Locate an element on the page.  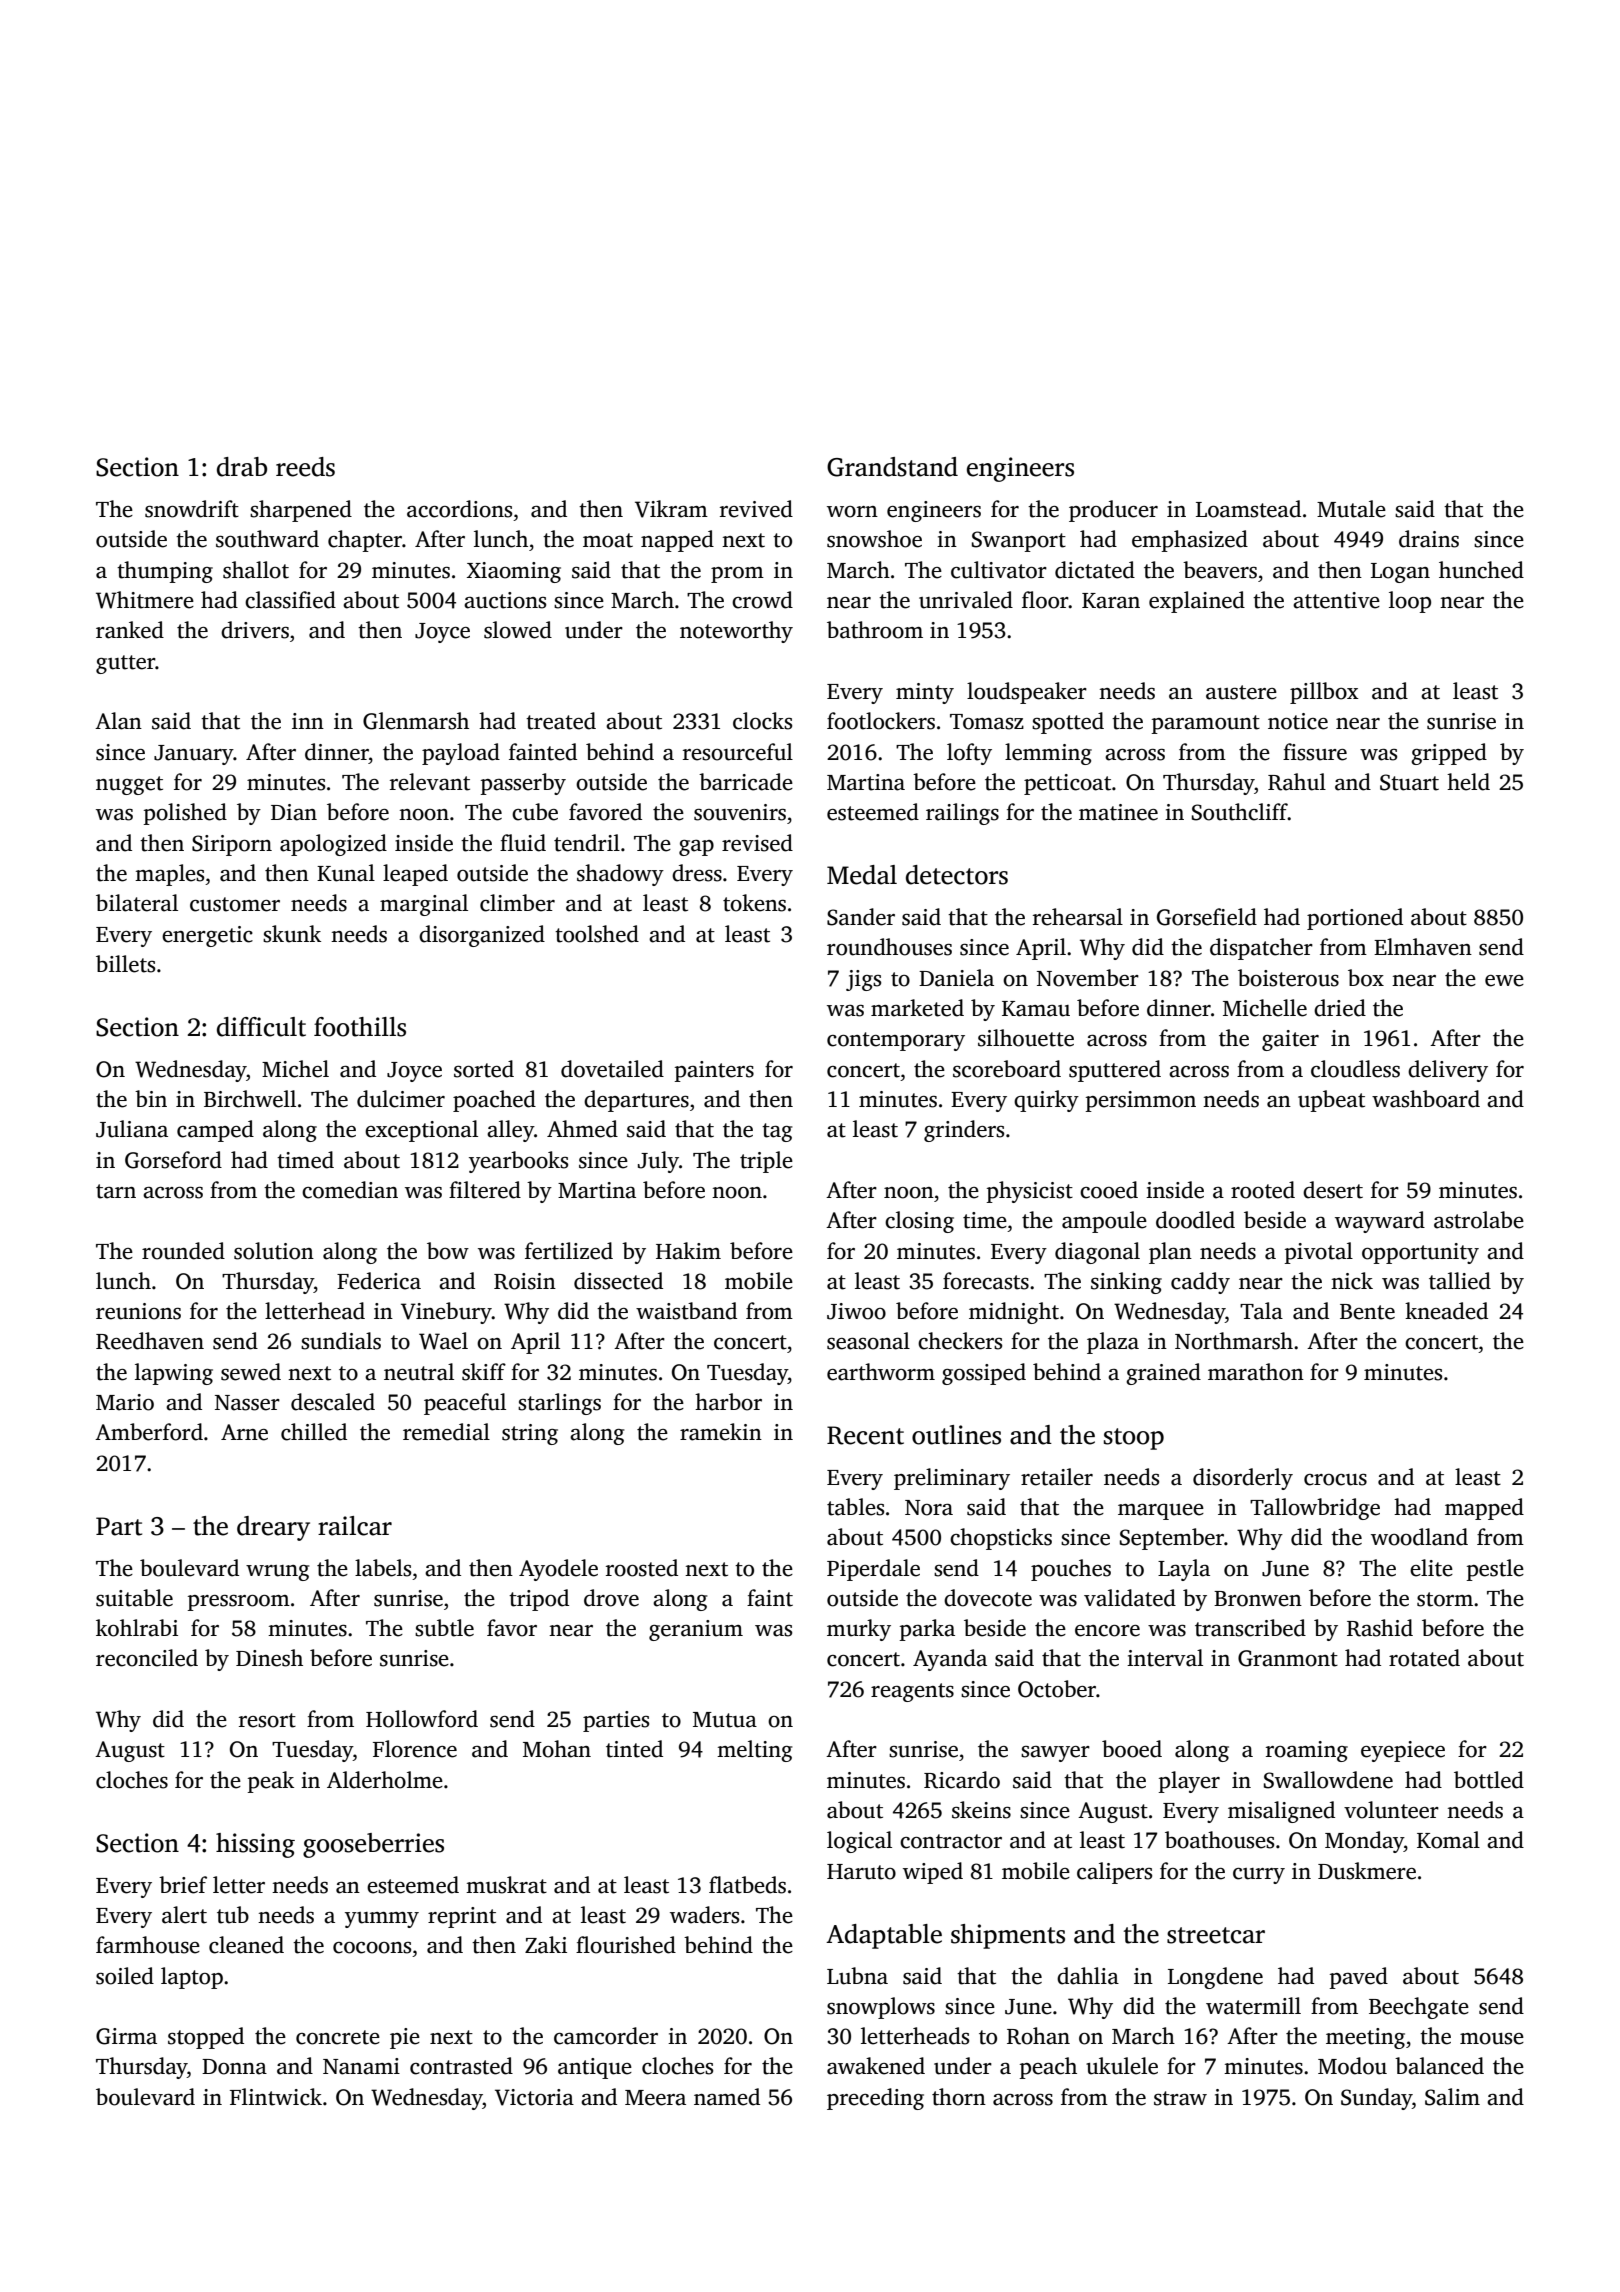
Tomasz is located at coordinates (987, 722).
